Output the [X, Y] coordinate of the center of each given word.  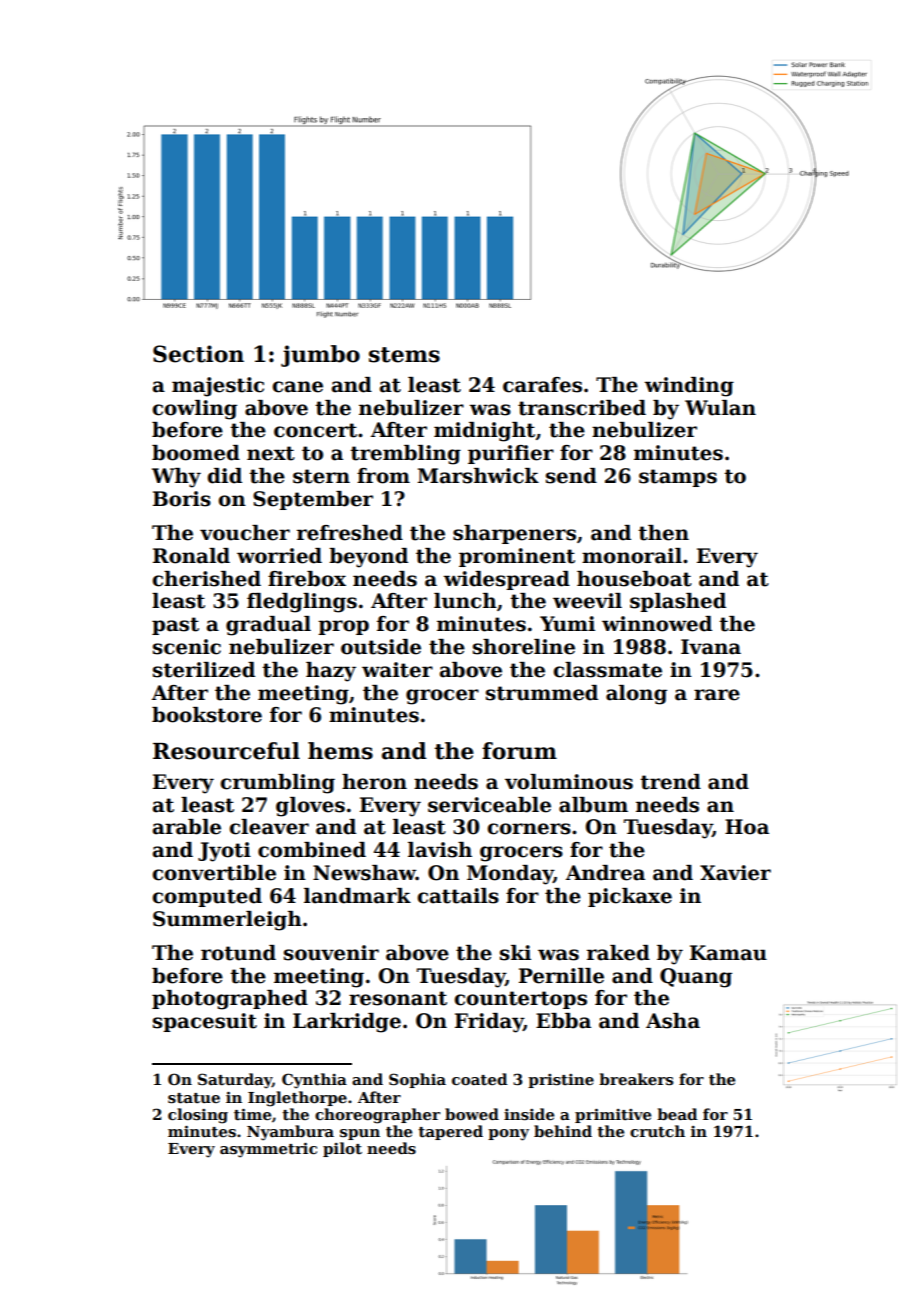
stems [404, 355]
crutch [657, 1131]
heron [374, 782]
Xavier [735, 873]
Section [198, 354]
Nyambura [290, 1133]
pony [508, 1135]
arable [187, 827]
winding [689, 387]
